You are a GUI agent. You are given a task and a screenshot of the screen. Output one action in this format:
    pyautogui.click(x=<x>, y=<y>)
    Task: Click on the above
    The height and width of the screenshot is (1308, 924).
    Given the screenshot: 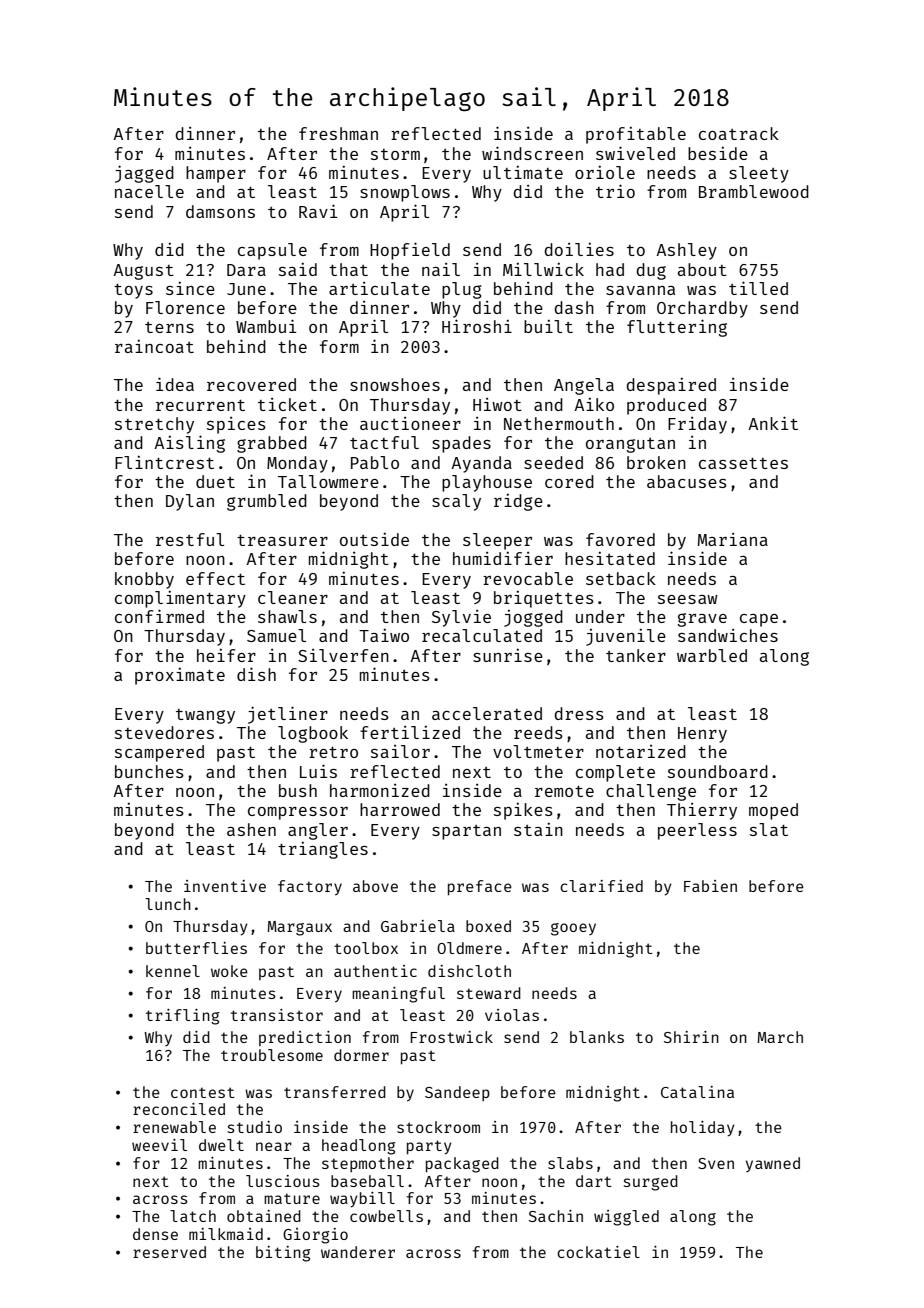 What is the action you would take?
    pyautogui.click(x=375, y=886)
